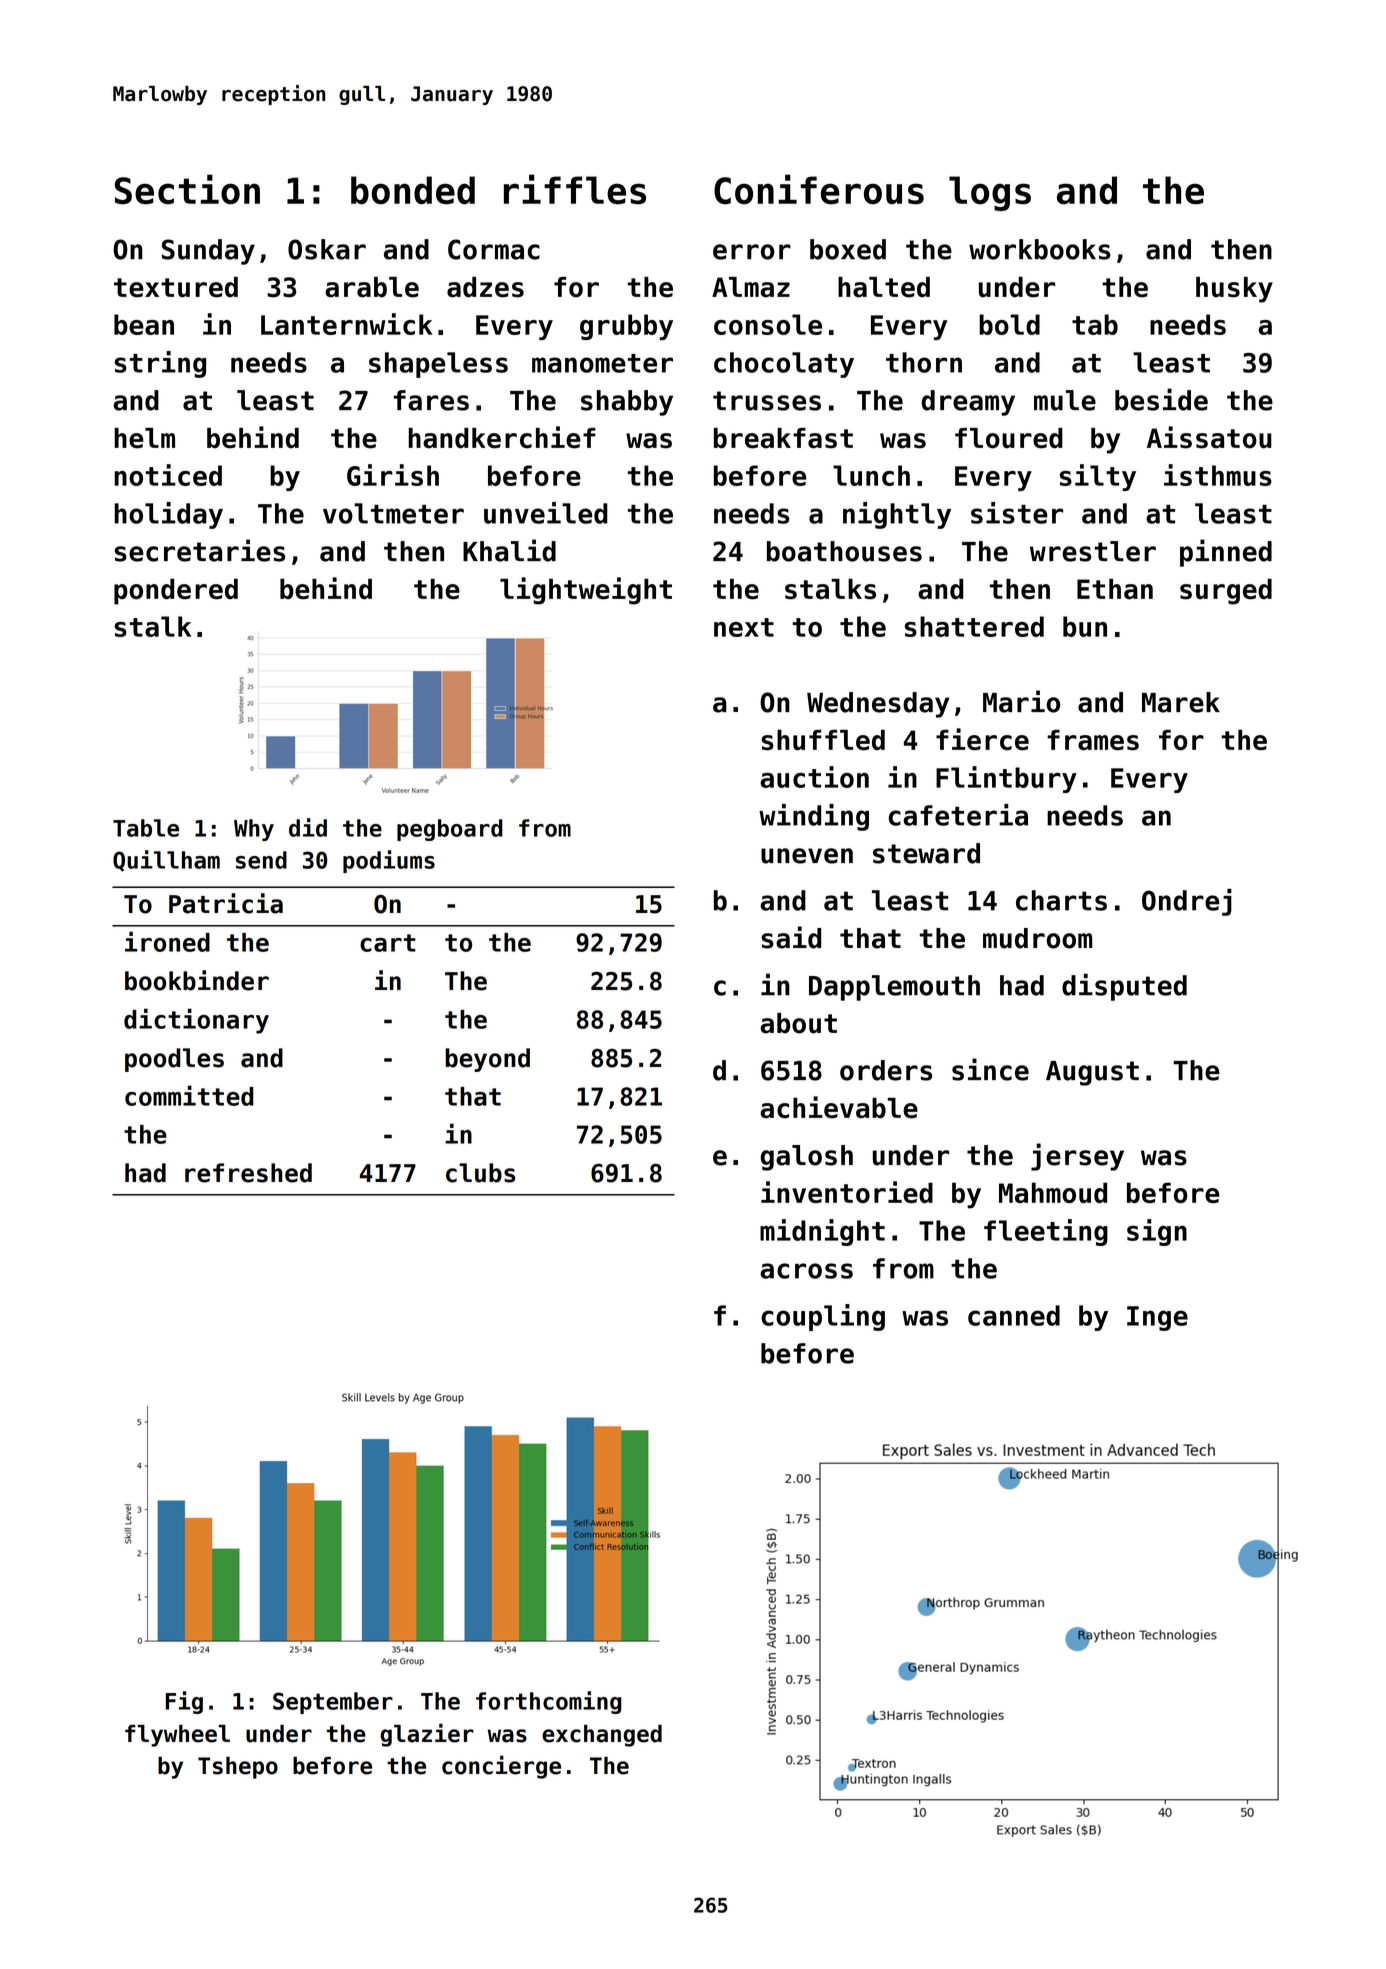 This document has height=1969, width=1386. What do you see at coordinates (176, 592) in the document?
I see `pondered` at bounding box center [176, 592].
